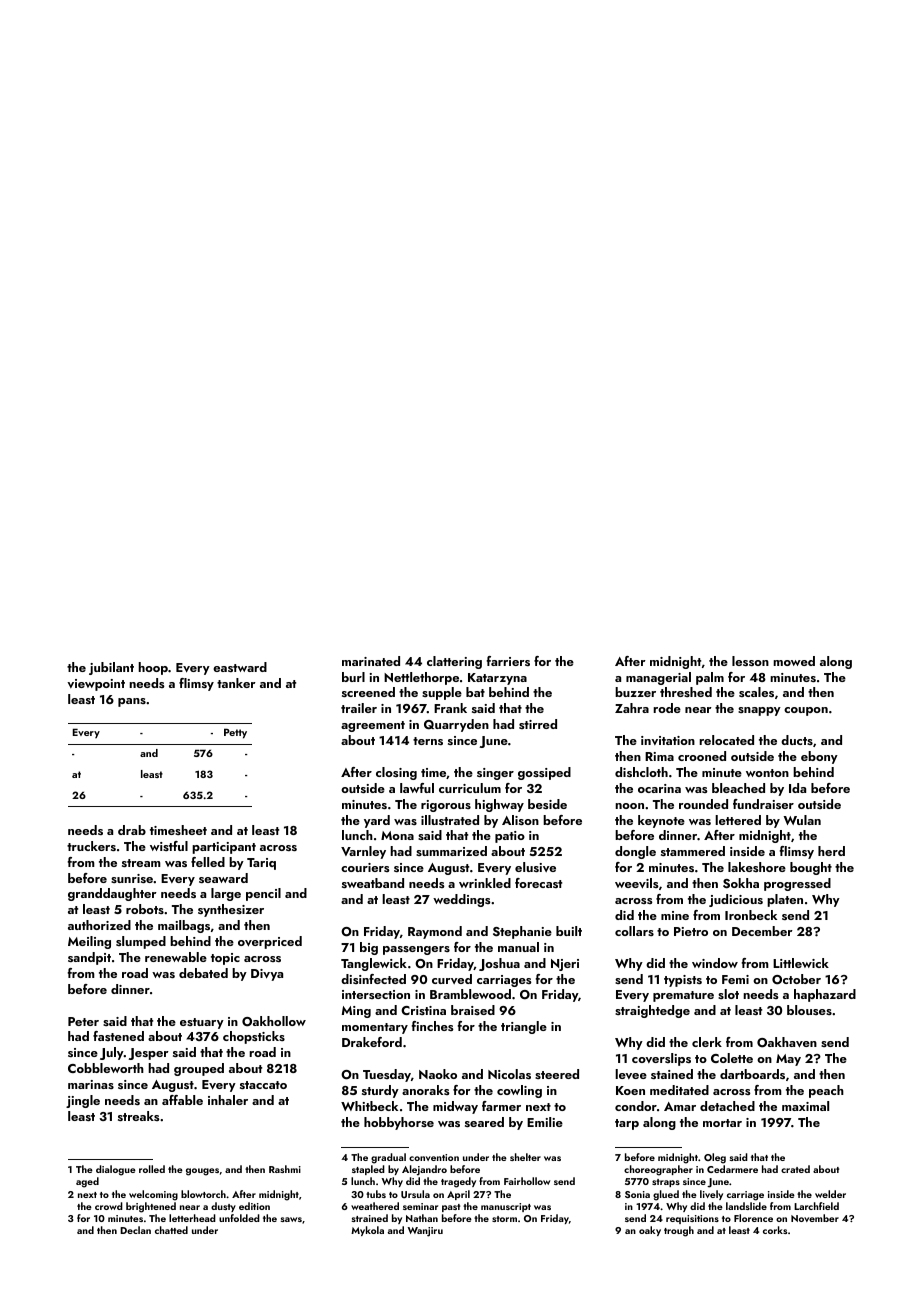 The width and height of the image is (924, 1308). Describe the element at coordinates (679, 1090) in the image. I see `meditated` at that location.
